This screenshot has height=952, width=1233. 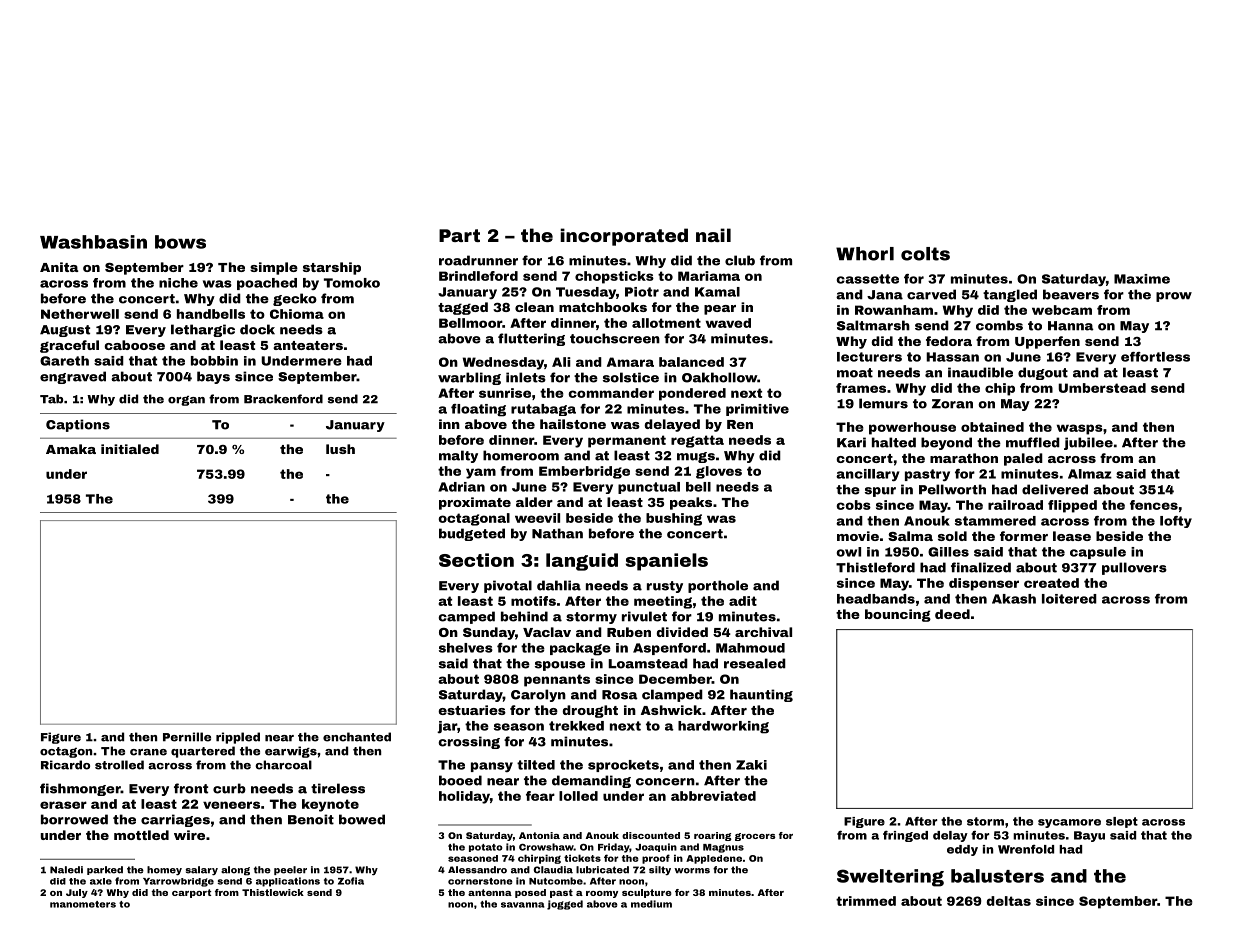 What do you see at coordinates (83, 904) in the screenshot?
I see `manometers` at bounding box center [83, 904].
